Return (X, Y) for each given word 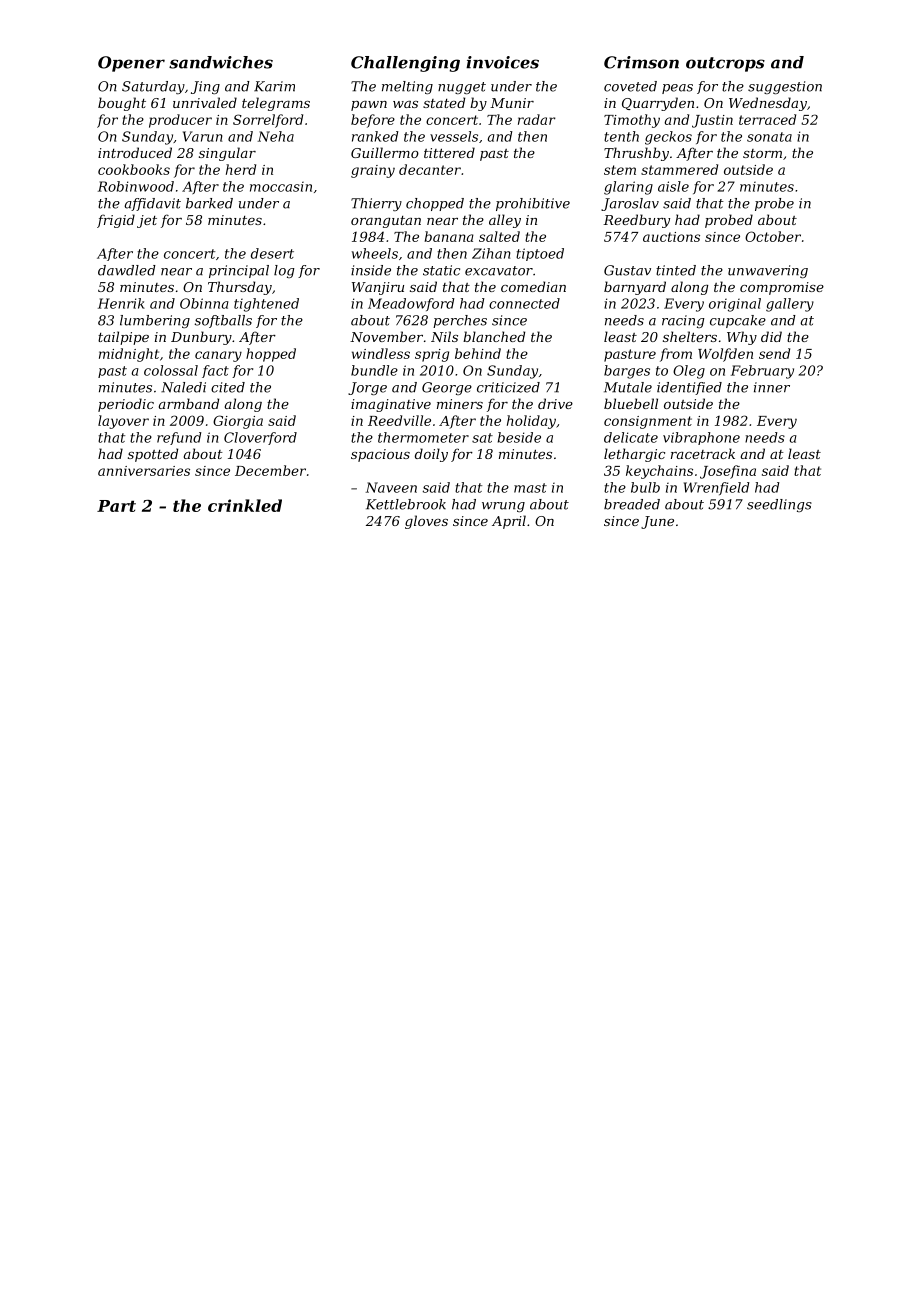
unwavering (768, 271)
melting (407, 87)
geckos (668, 138)
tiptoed (540, 254)
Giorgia (238, 422)
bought (122, 104)
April (509, 522)
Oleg (689, 372)
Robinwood (136, 186)
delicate (631, 437)
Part (116, 506)
